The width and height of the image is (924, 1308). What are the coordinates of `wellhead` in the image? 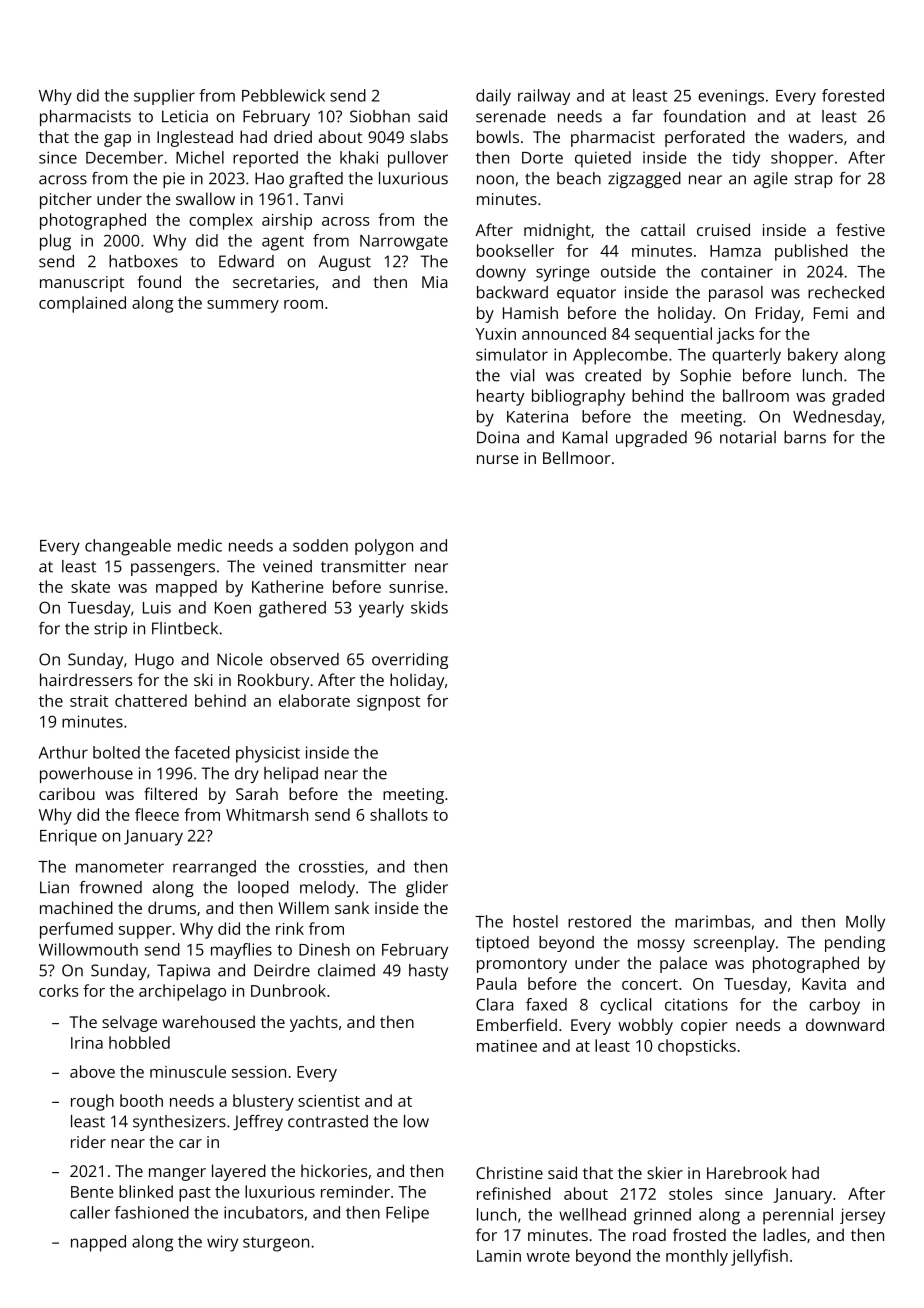 It's located at (592, 1214).
